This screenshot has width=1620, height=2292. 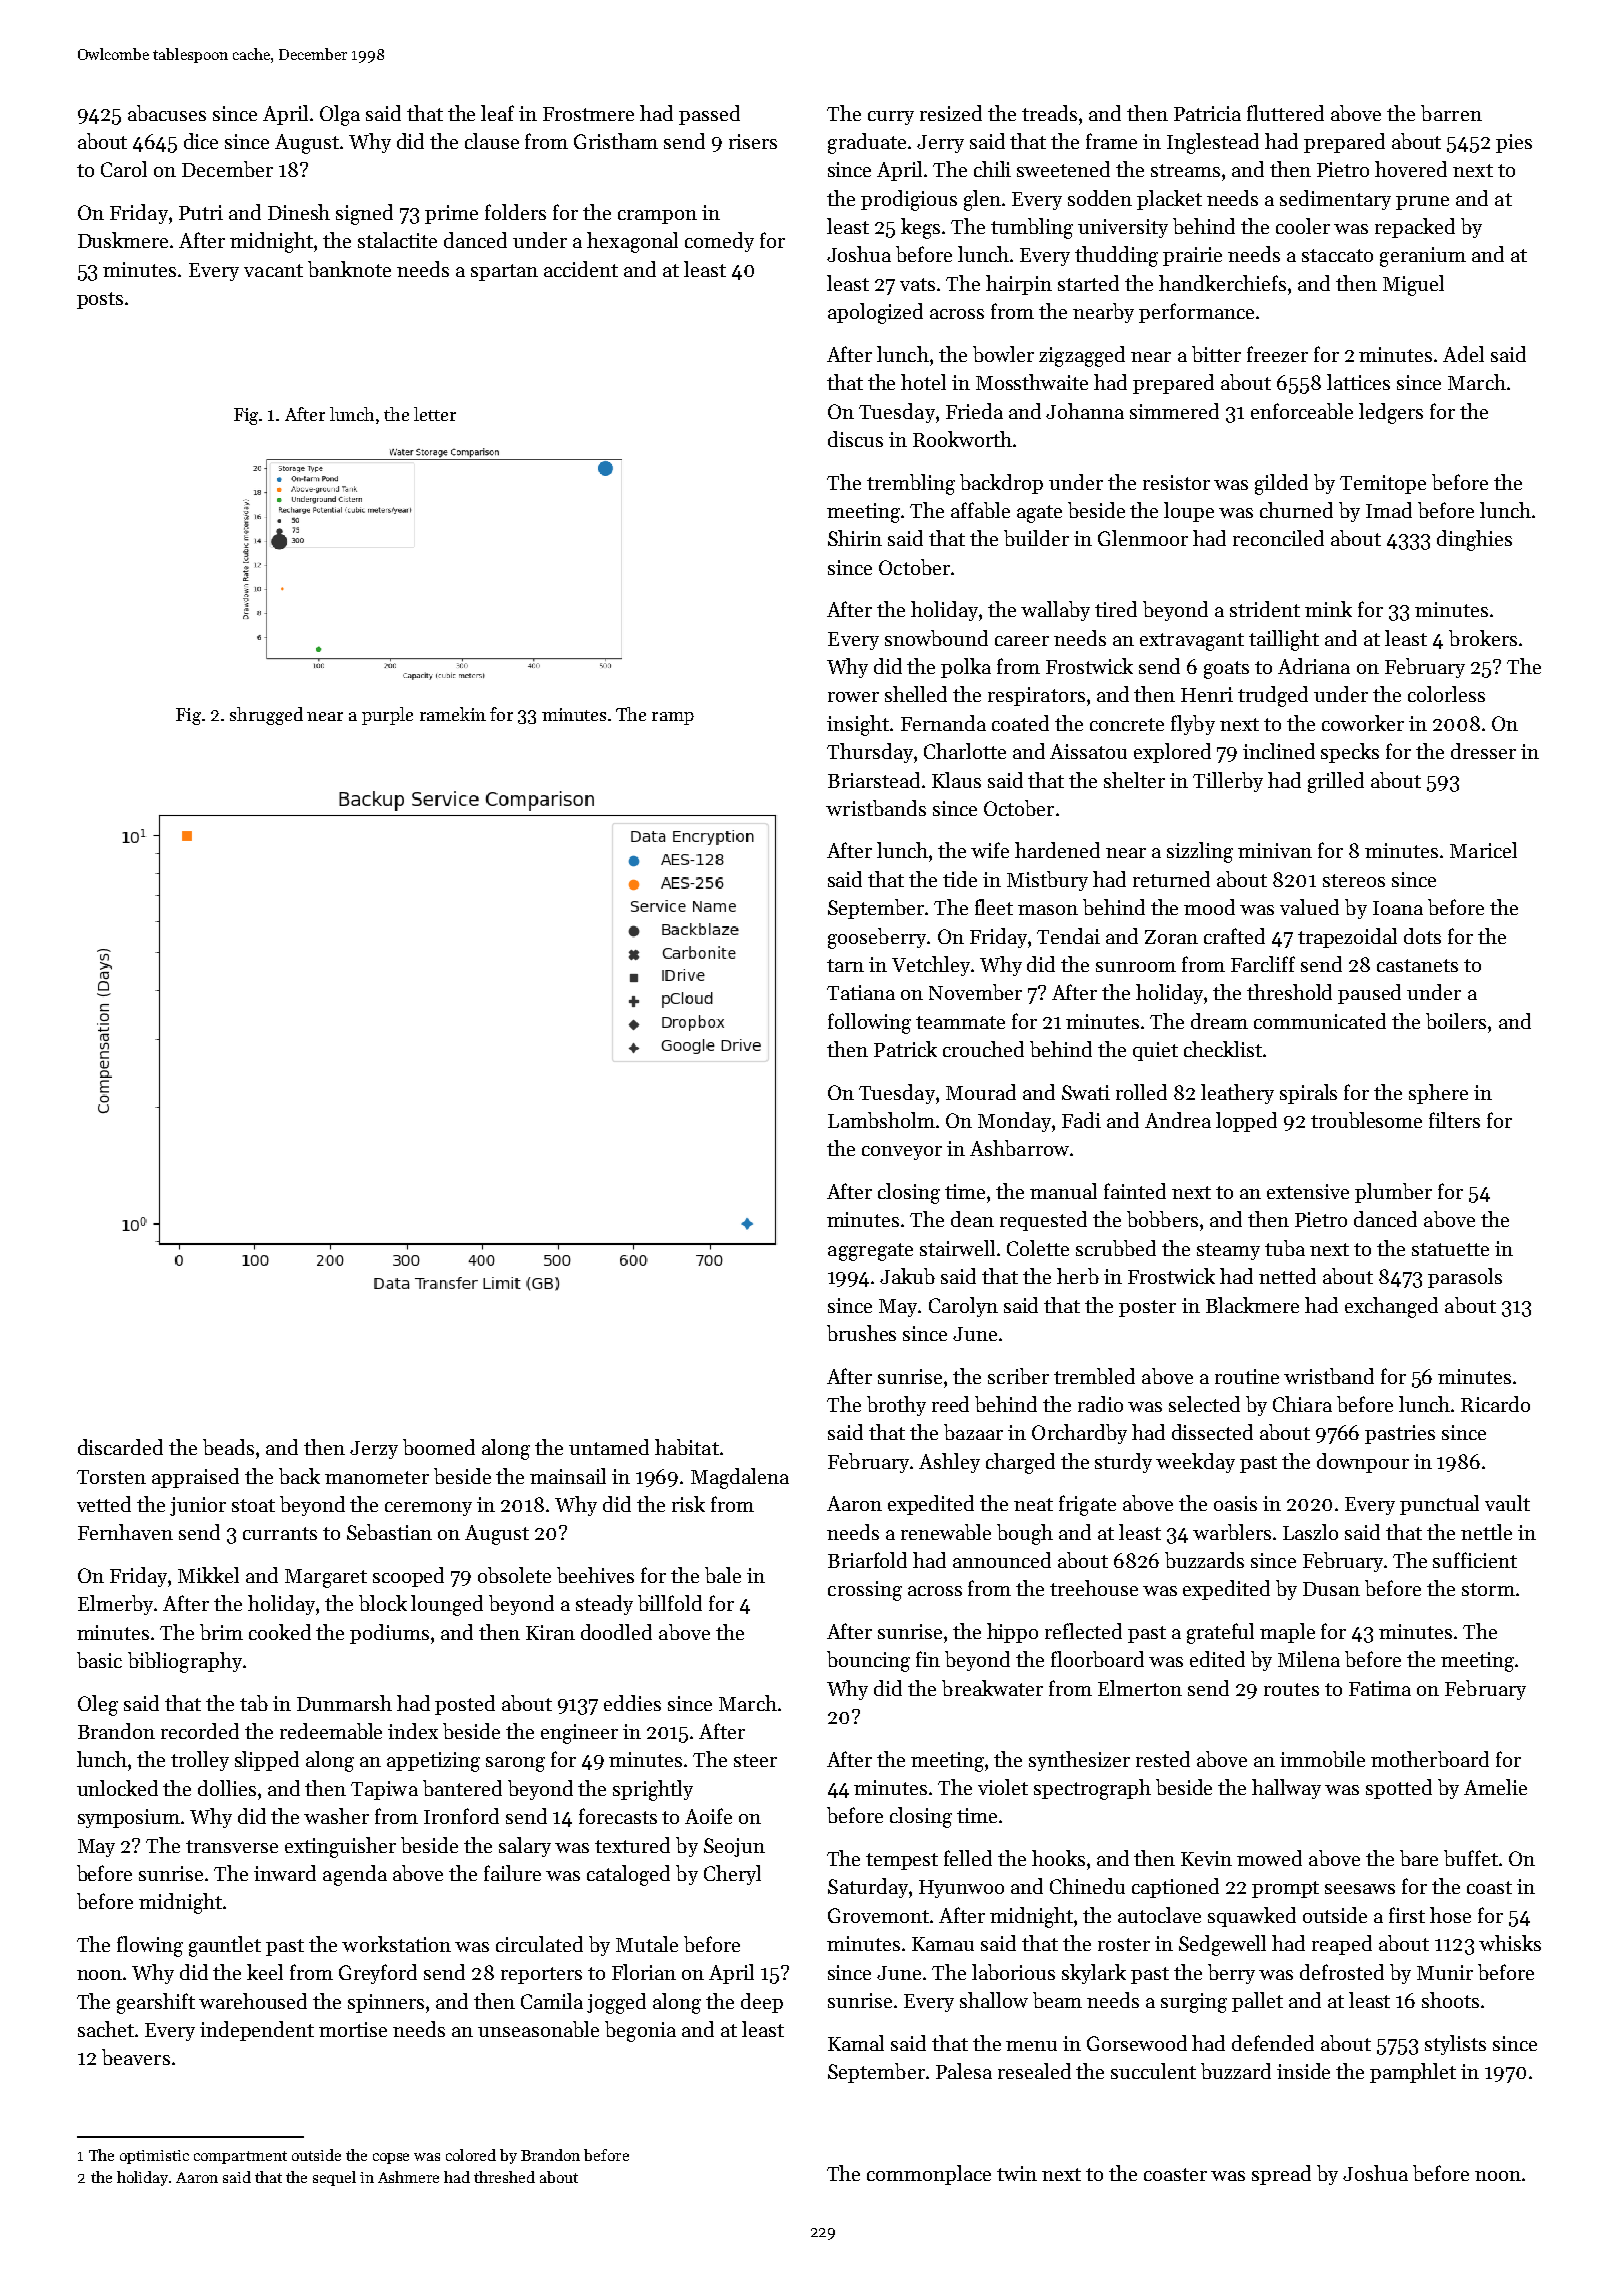 What do you see at coordinates (929, 2175) in the screenshot?
I see `commonplace` at bounding box center [929, 2175].
